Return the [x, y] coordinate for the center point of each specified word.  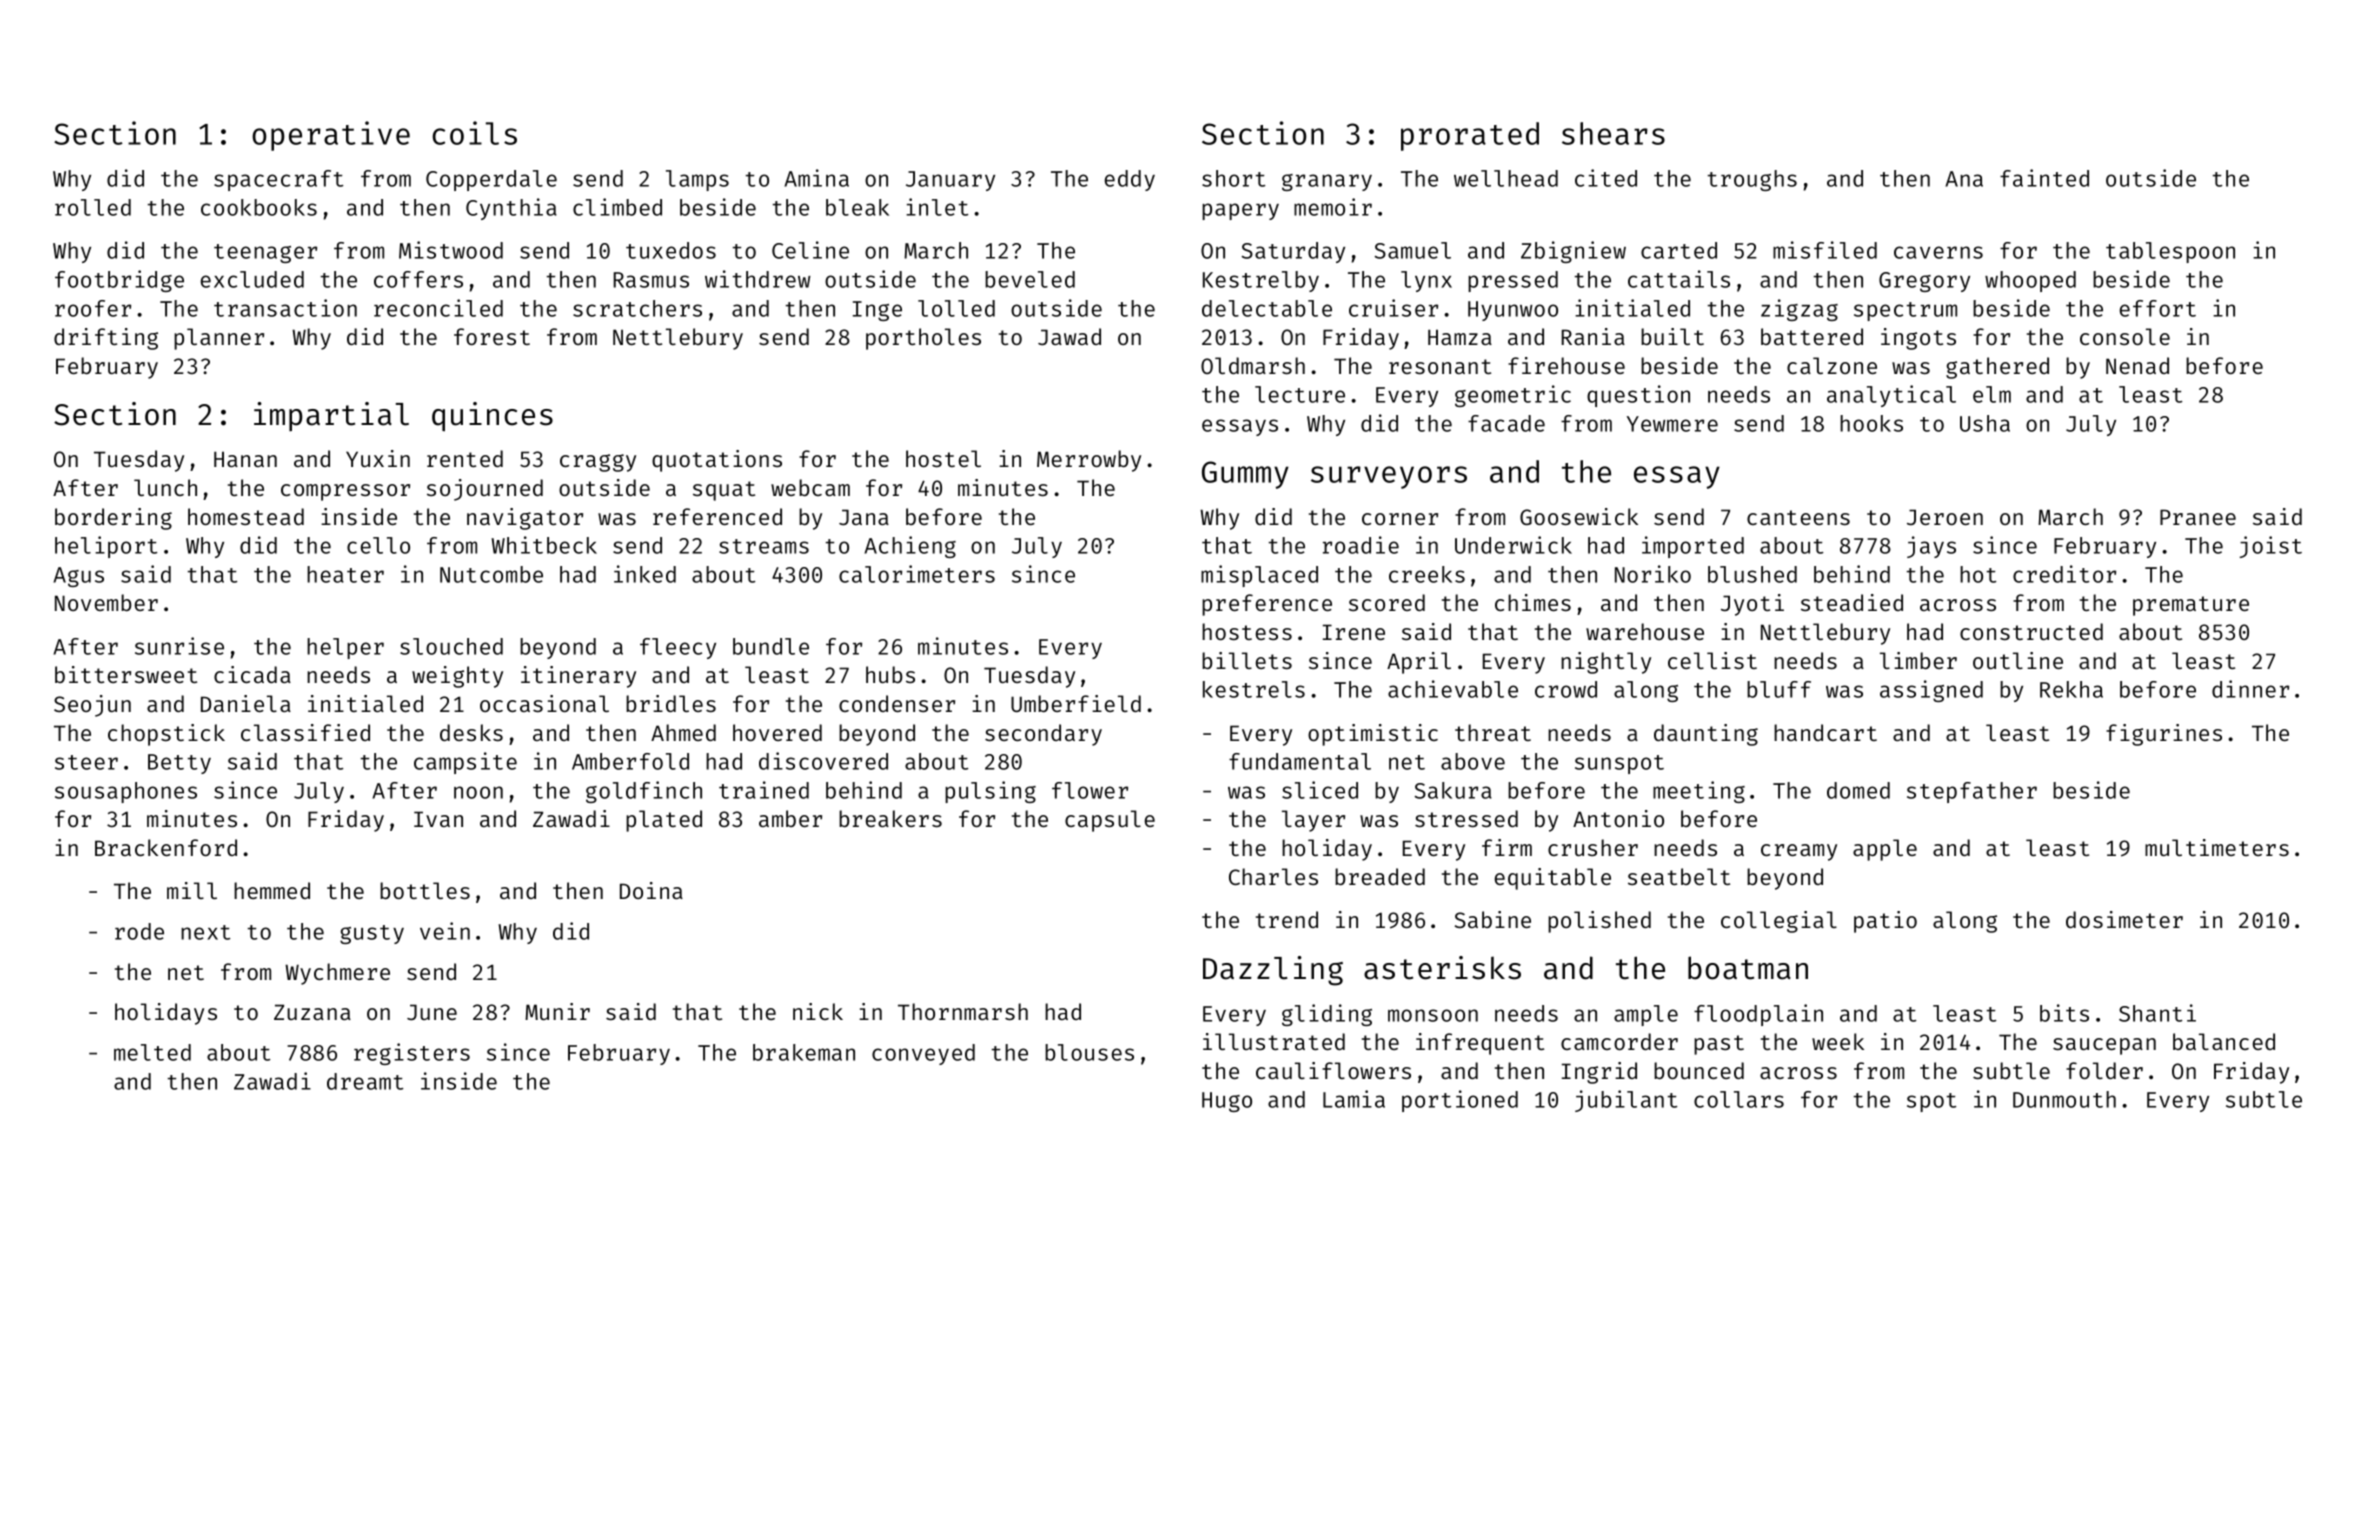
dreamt [365, 1081]
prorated [1470, 136]
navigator [525, 519]
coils [474, 133]
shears [1613, 133]
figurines [2164, 735]
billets [1247, 660]
